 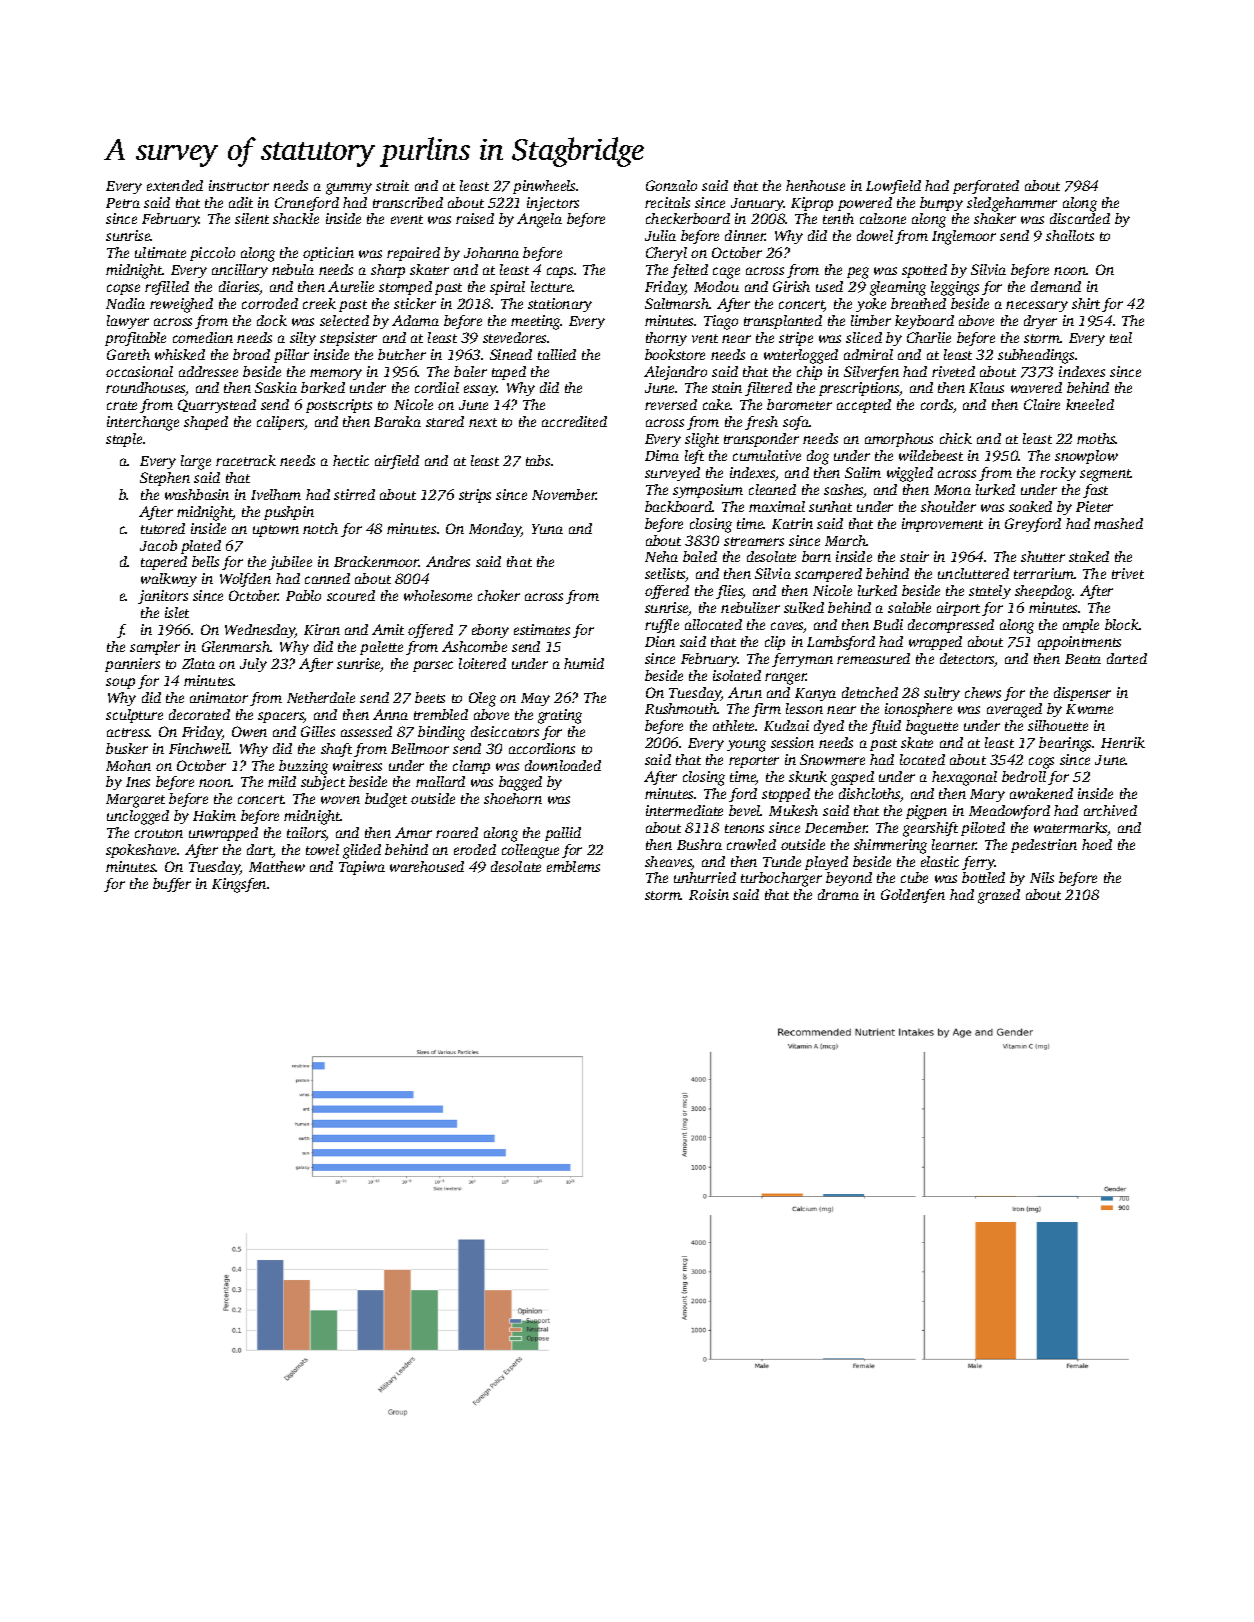 I want to click on Kingsfen, so click(x=239, y=885).
